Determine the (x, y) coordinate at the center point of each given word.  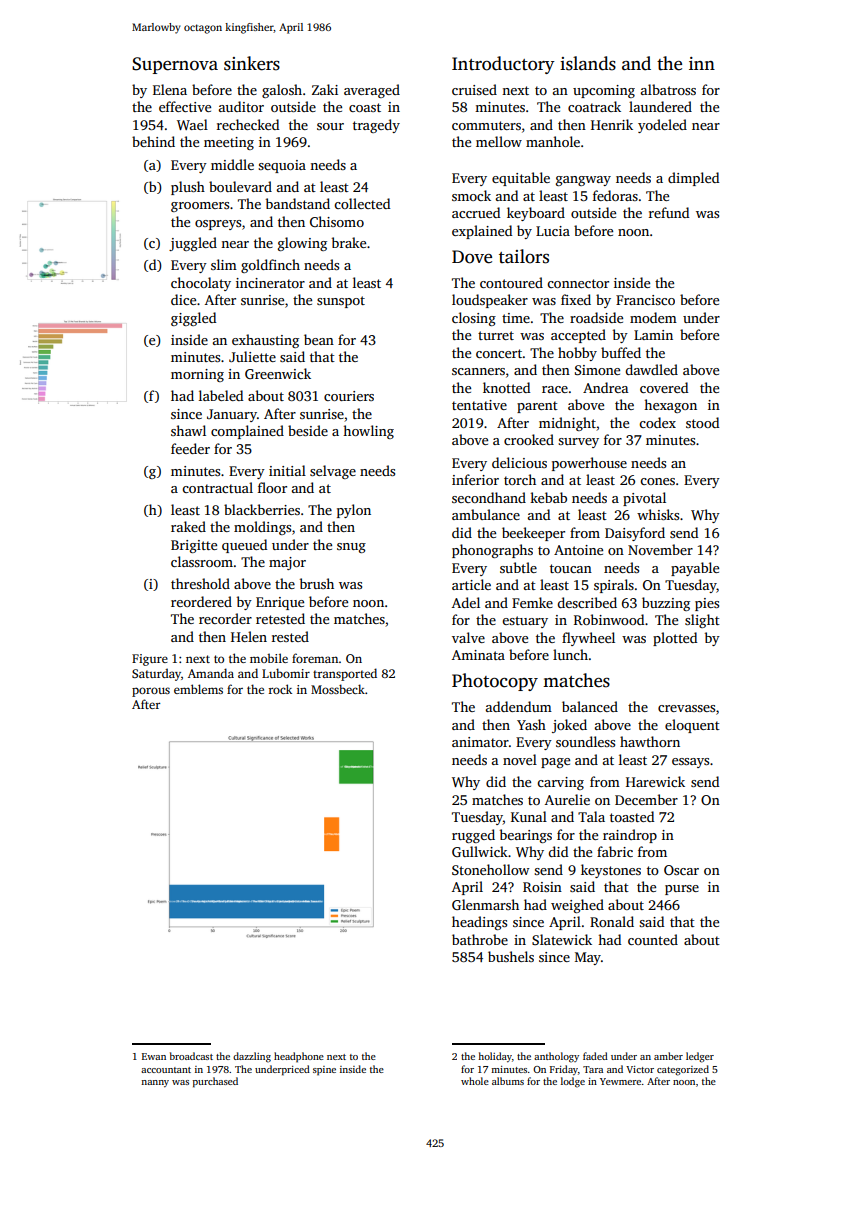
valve (468, 637)
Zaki (325, 89)
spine (324, 1071)
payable (695, 569)
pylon (354, 511)
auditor (241, 106)
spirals (614, 586)
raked (188, 526)
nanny (155, 1083)
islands (588, 63)
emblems (198, 689)
